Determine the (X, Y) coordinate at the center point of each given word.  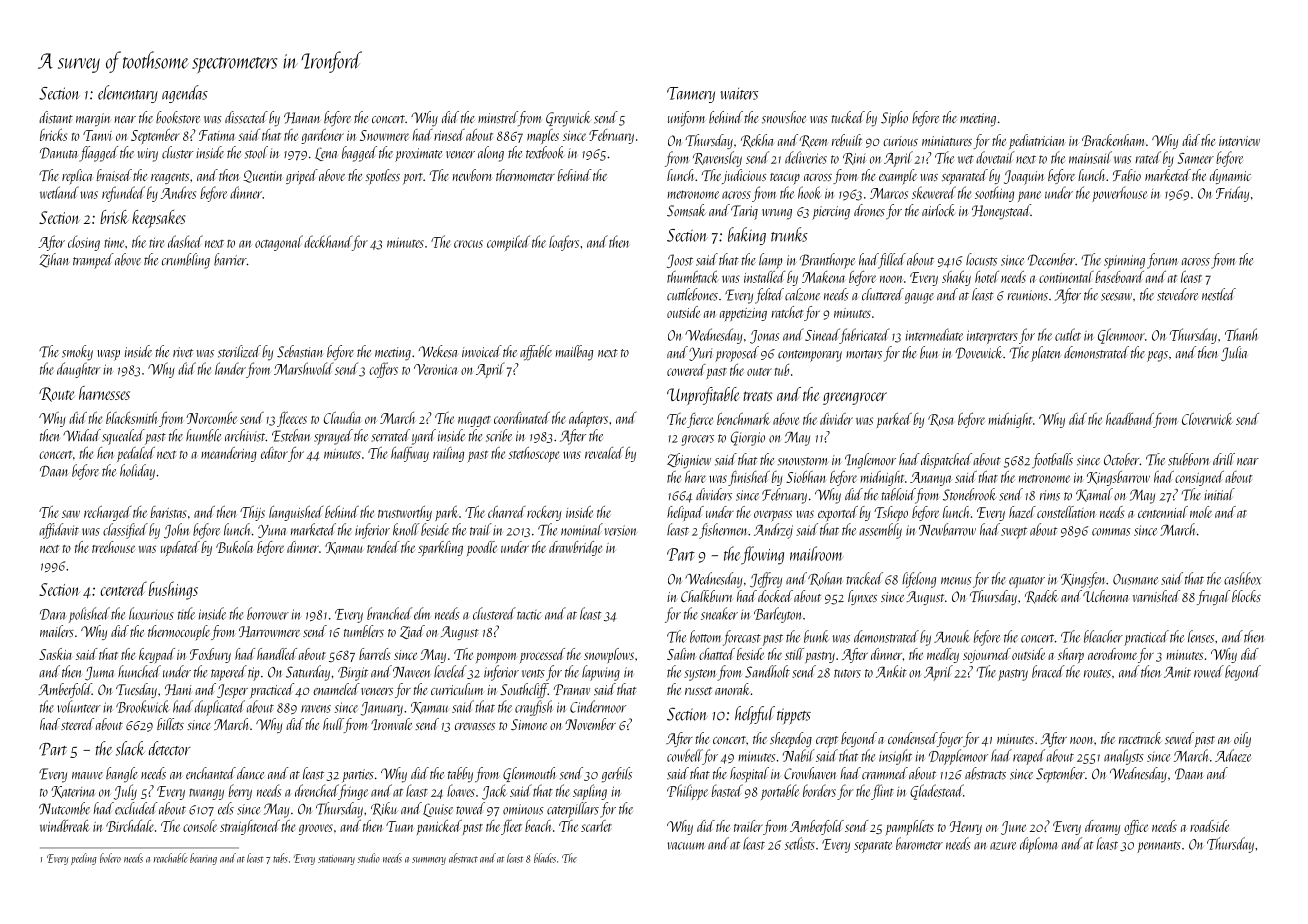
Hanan (302, 118)
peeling (83, 859)
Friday (1232, 194)
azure (1003, 846)
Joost (680, 261)
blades (545, 858)
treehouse (113, 547)
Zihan (54, 260)
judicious (744, 176)
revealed (604, 453)
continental (1066, 277)
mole (1201, 512)
